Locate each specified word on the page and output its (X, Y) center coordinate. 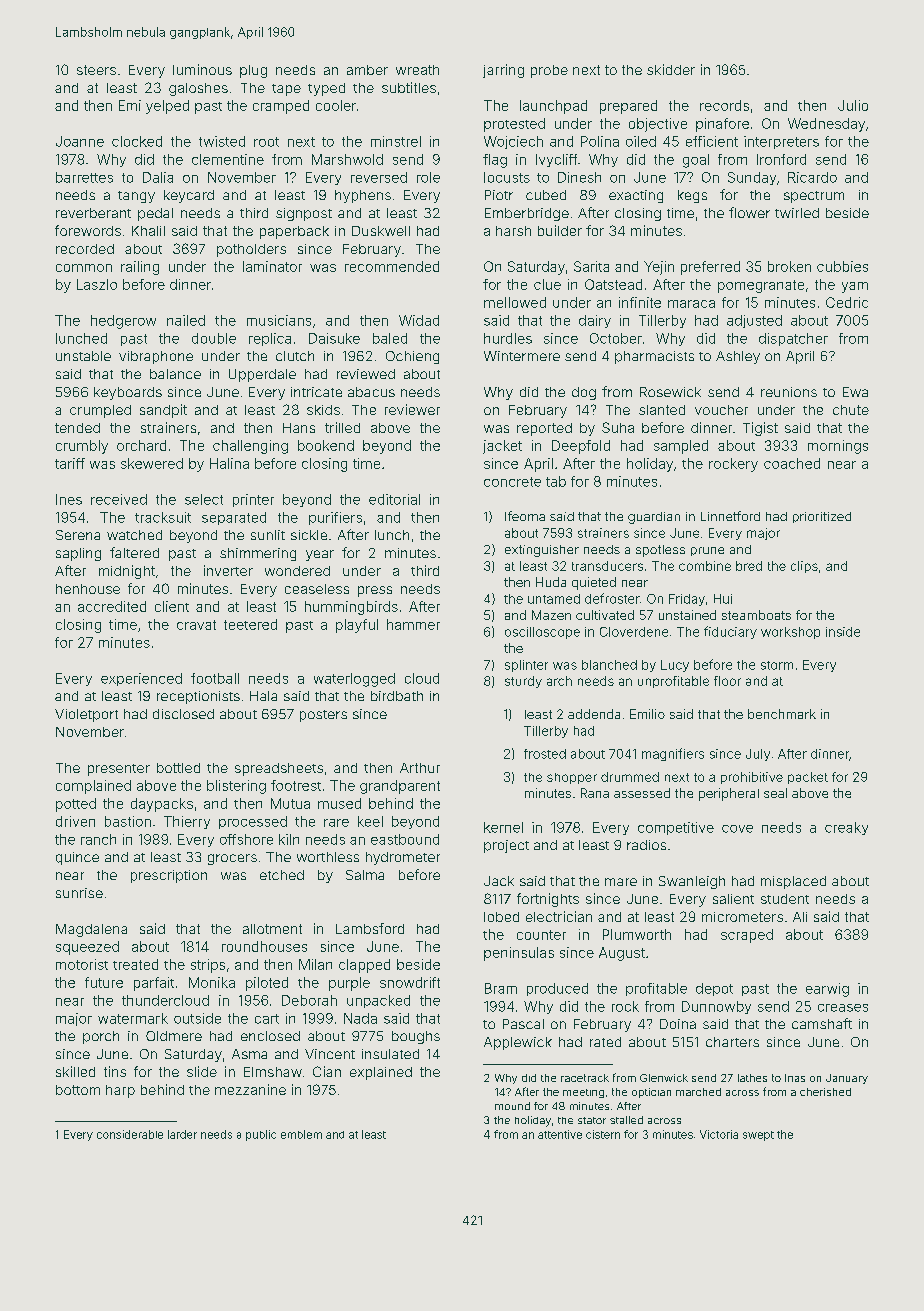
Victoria (719, 1134)
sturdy (523, 682)
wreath (417, 70)
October (616, 338)
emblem (301, 1134)
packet (808, 778)
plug (253, 71)
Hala (263, 696)
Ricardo (812, 177)
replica (270, 339)
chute (851, 410)
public (261, 1135)
